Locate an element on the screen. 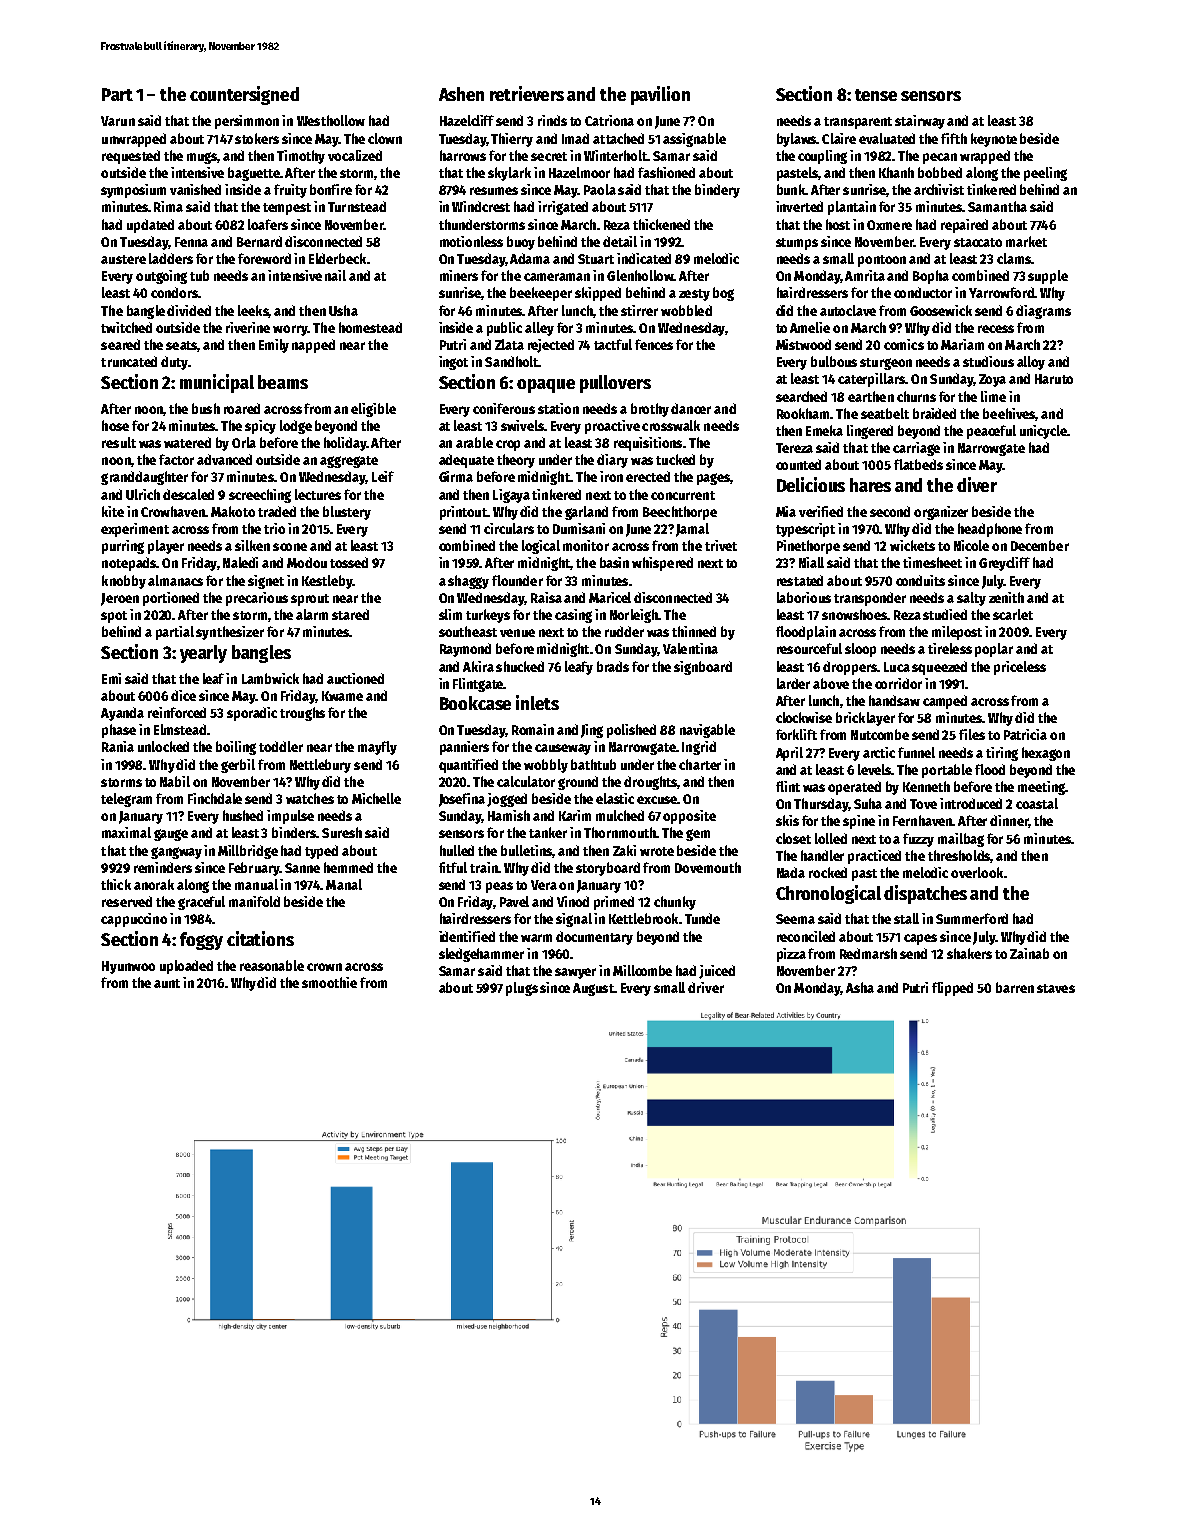  flipped is located at coordinates (952, 989).
